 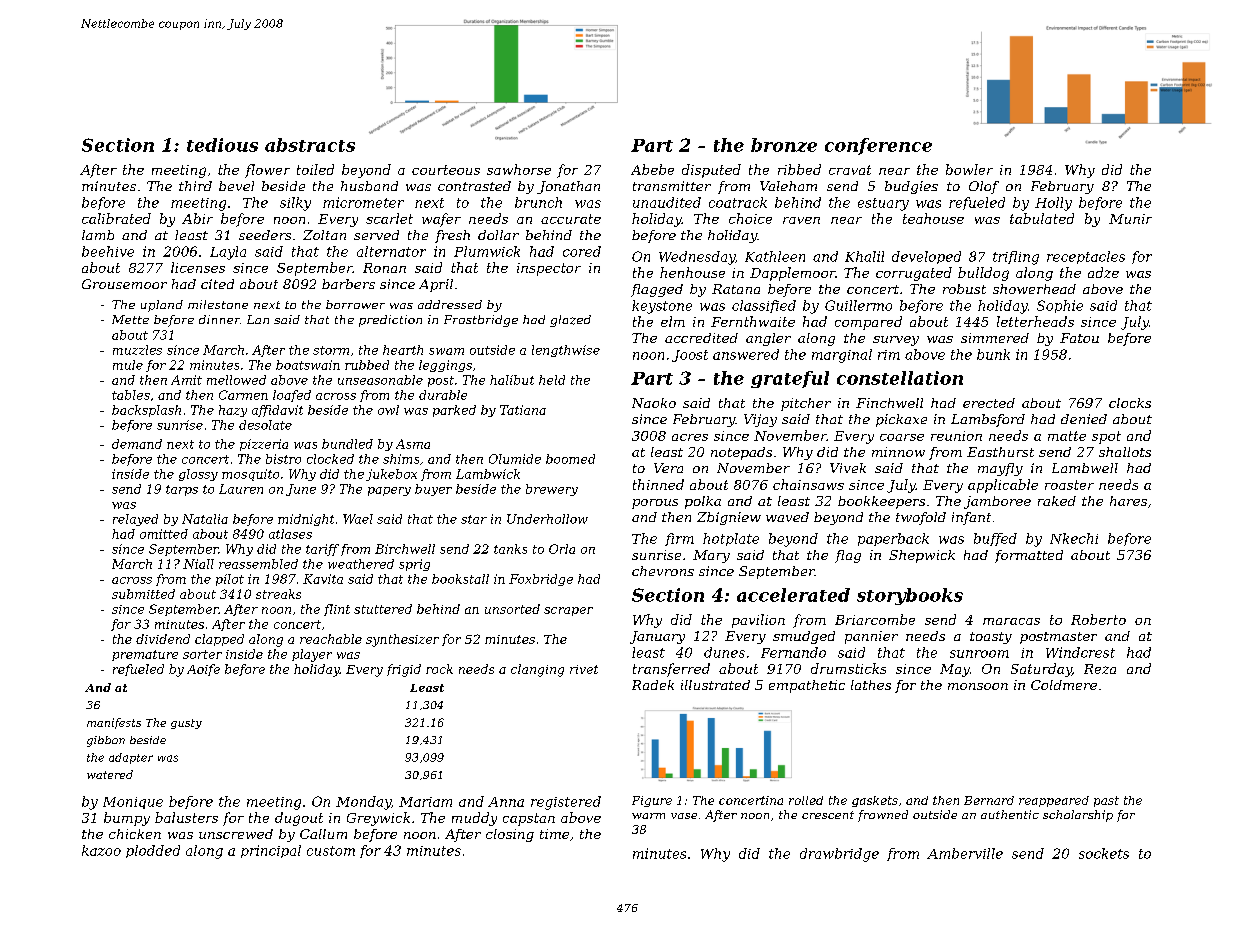 I want to click on clocks, so click(x=1130, y=403).
